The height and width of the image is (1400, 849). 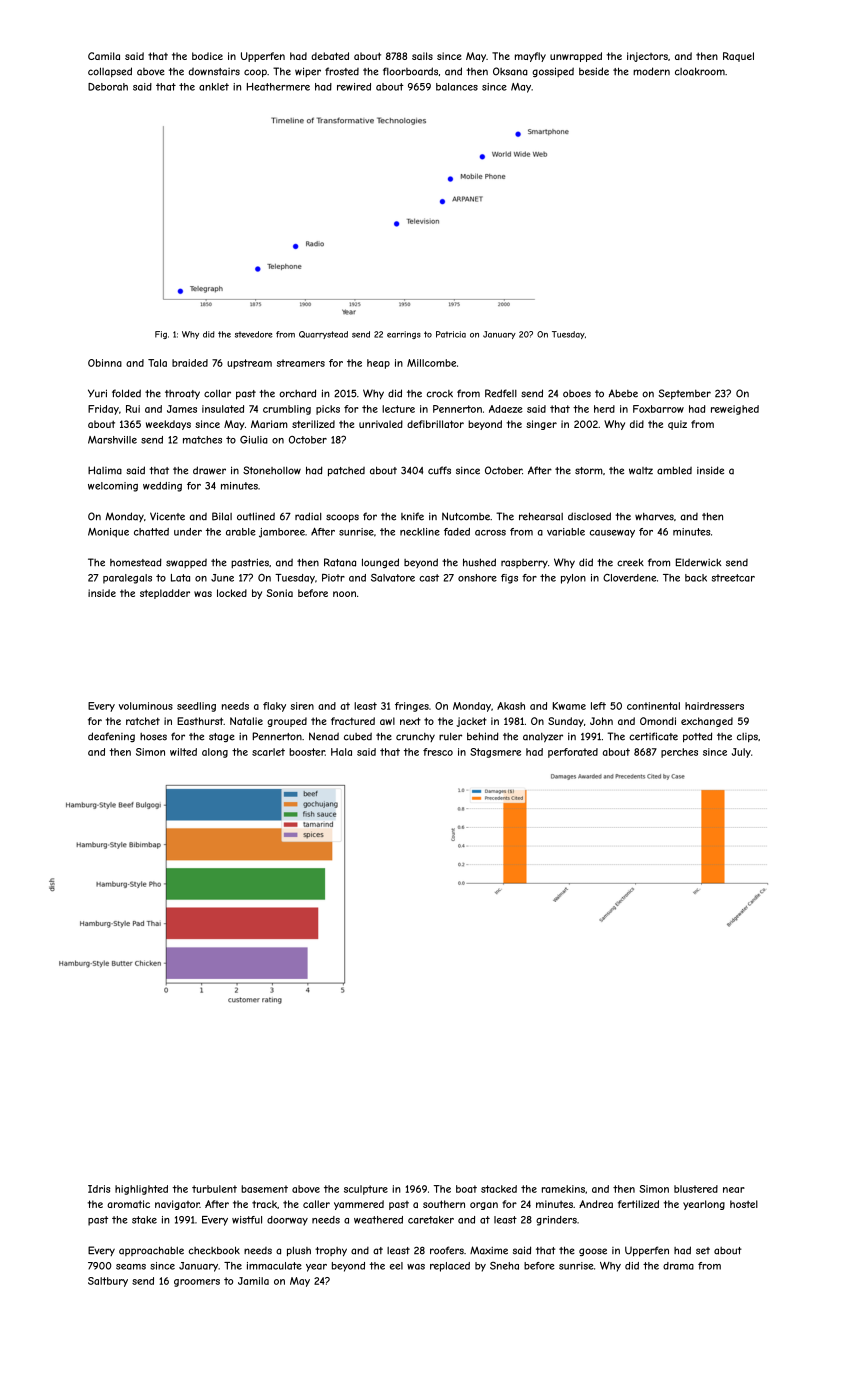 I want to click on perches, so click(x=679, y=753).
